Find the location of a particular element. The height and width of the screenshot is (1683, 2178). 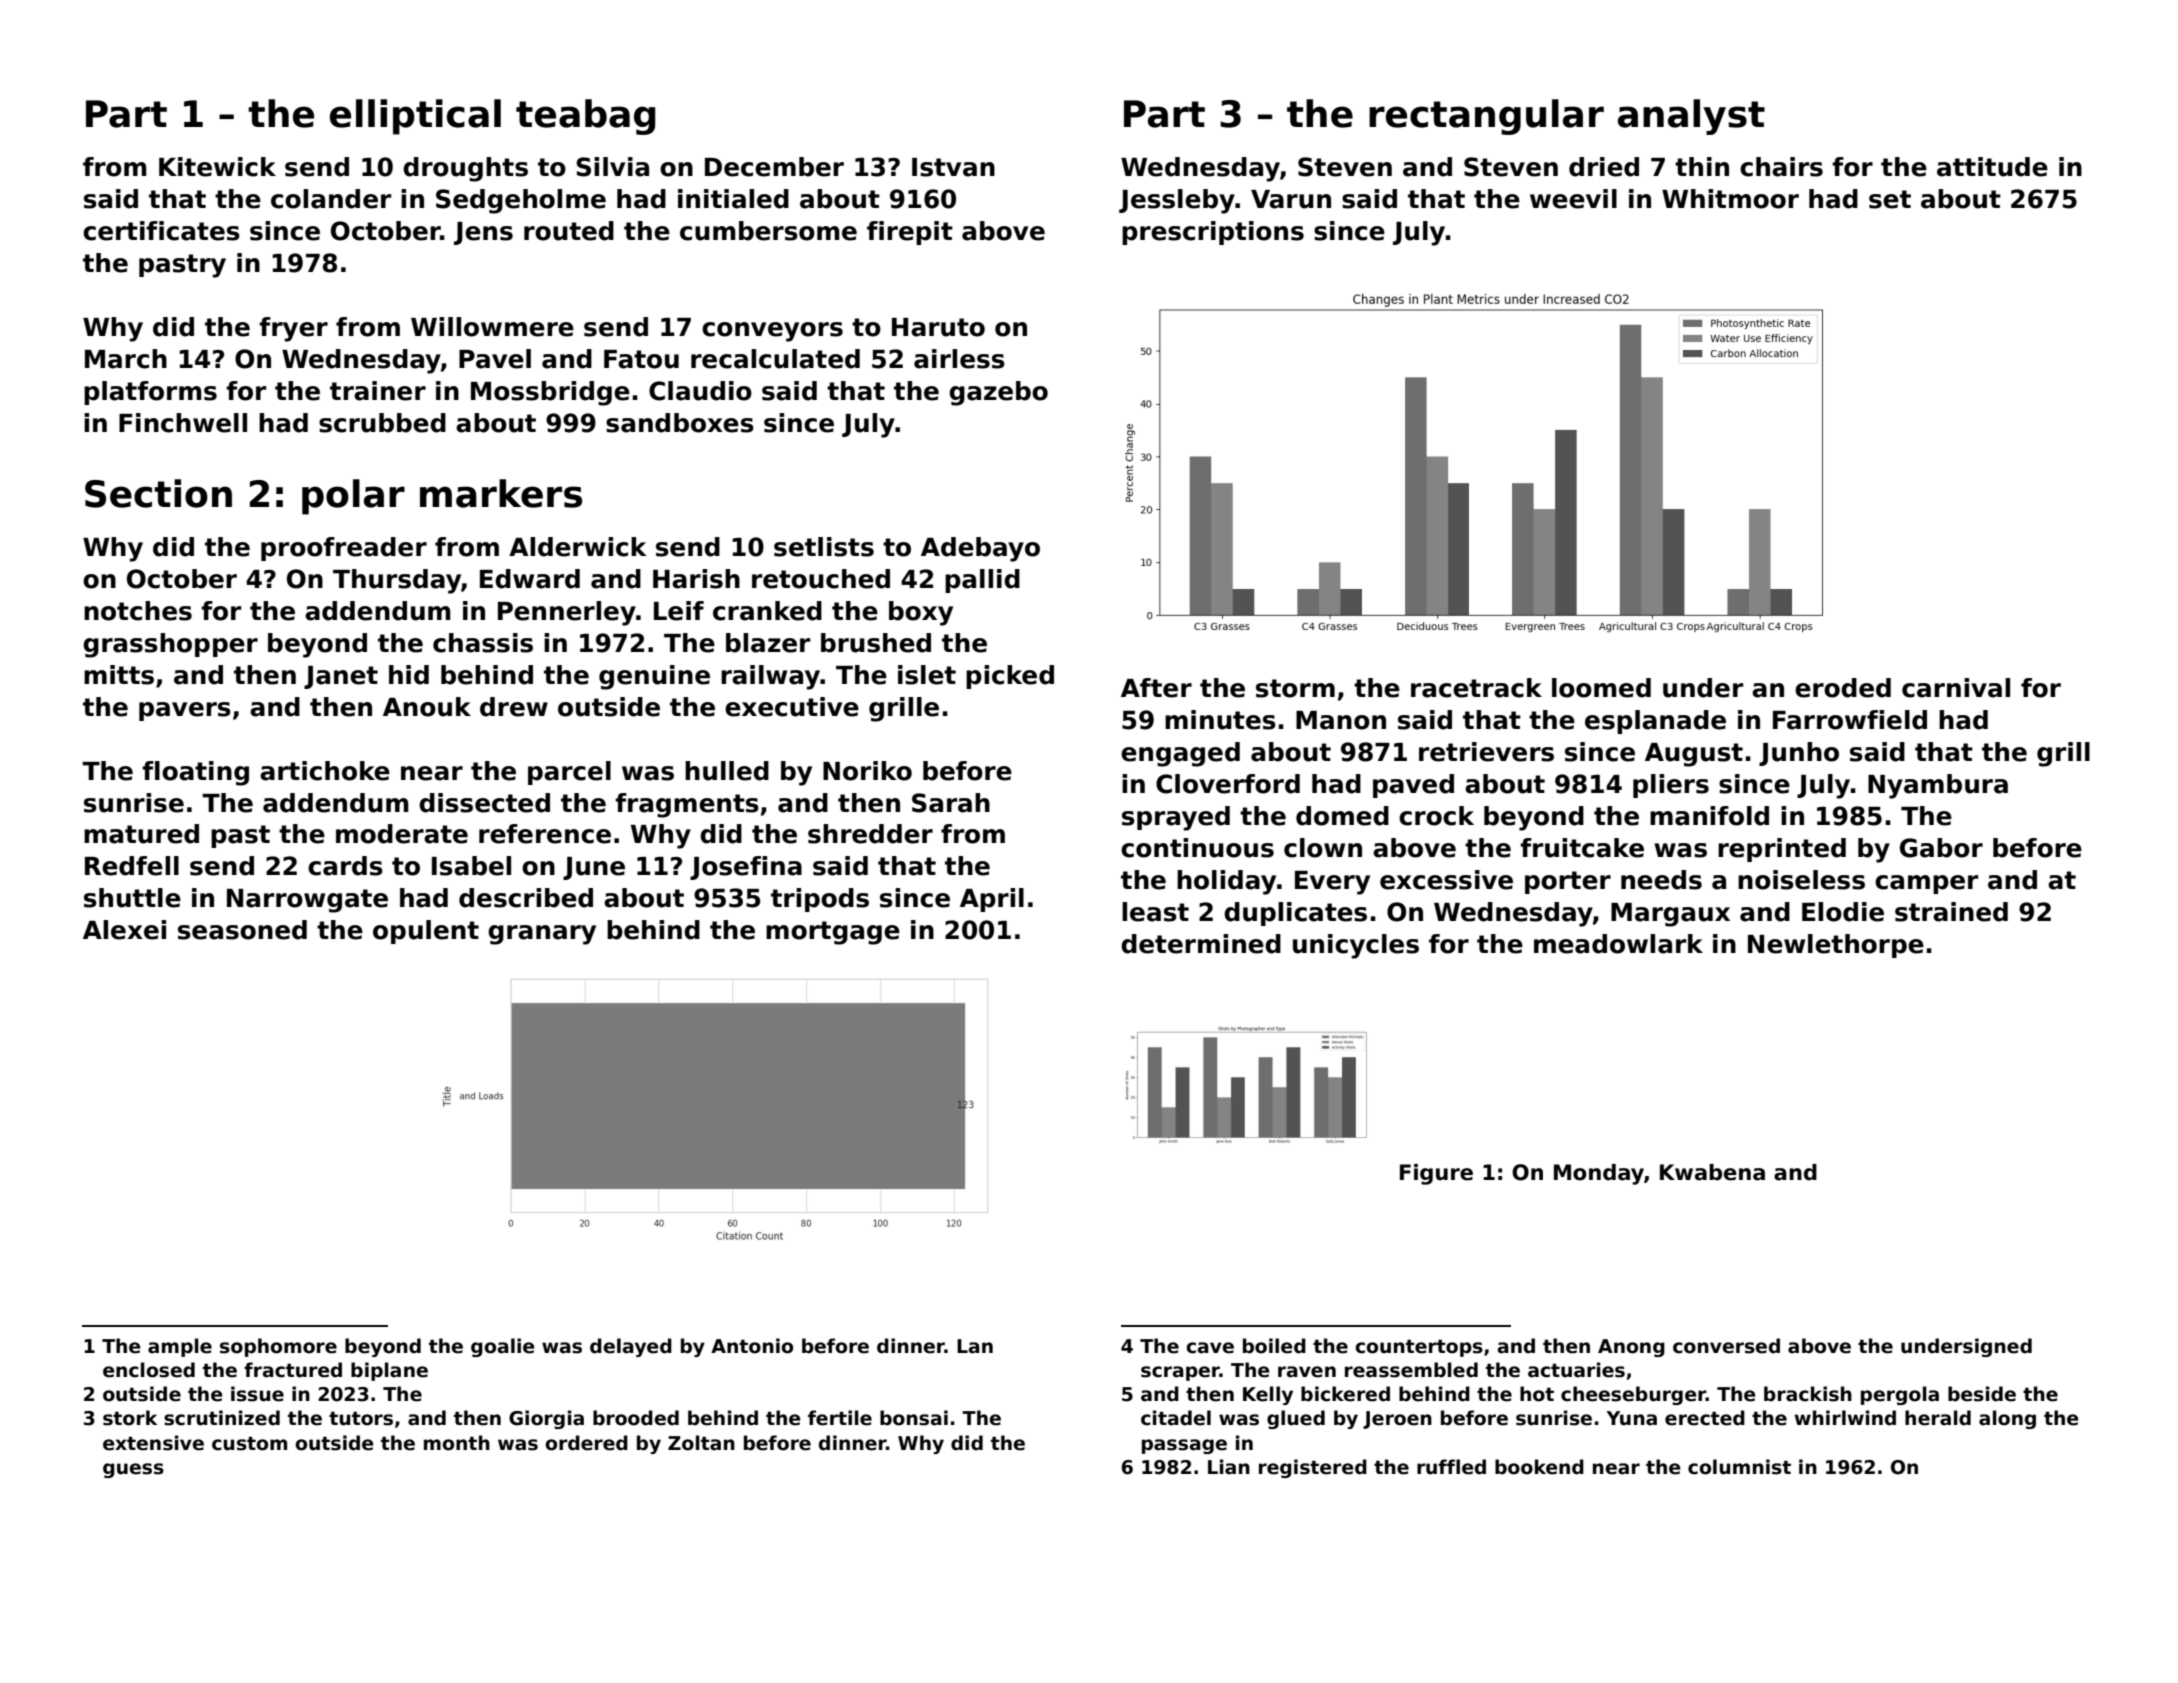

unicycles is located at coordinates (1356, 946).
